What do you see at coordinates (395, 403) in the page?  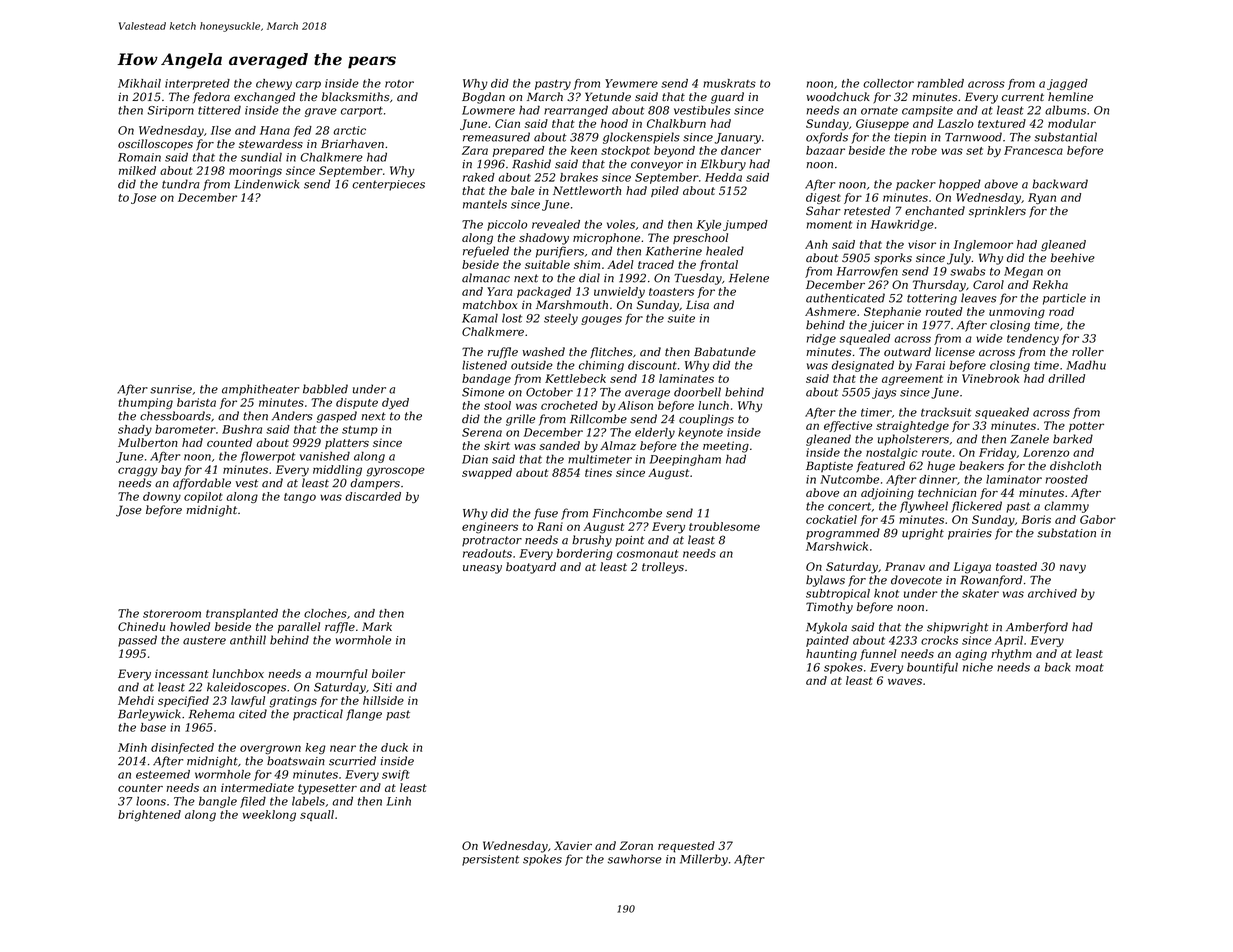 I see `dyed` at bounding box center [395, 403].
